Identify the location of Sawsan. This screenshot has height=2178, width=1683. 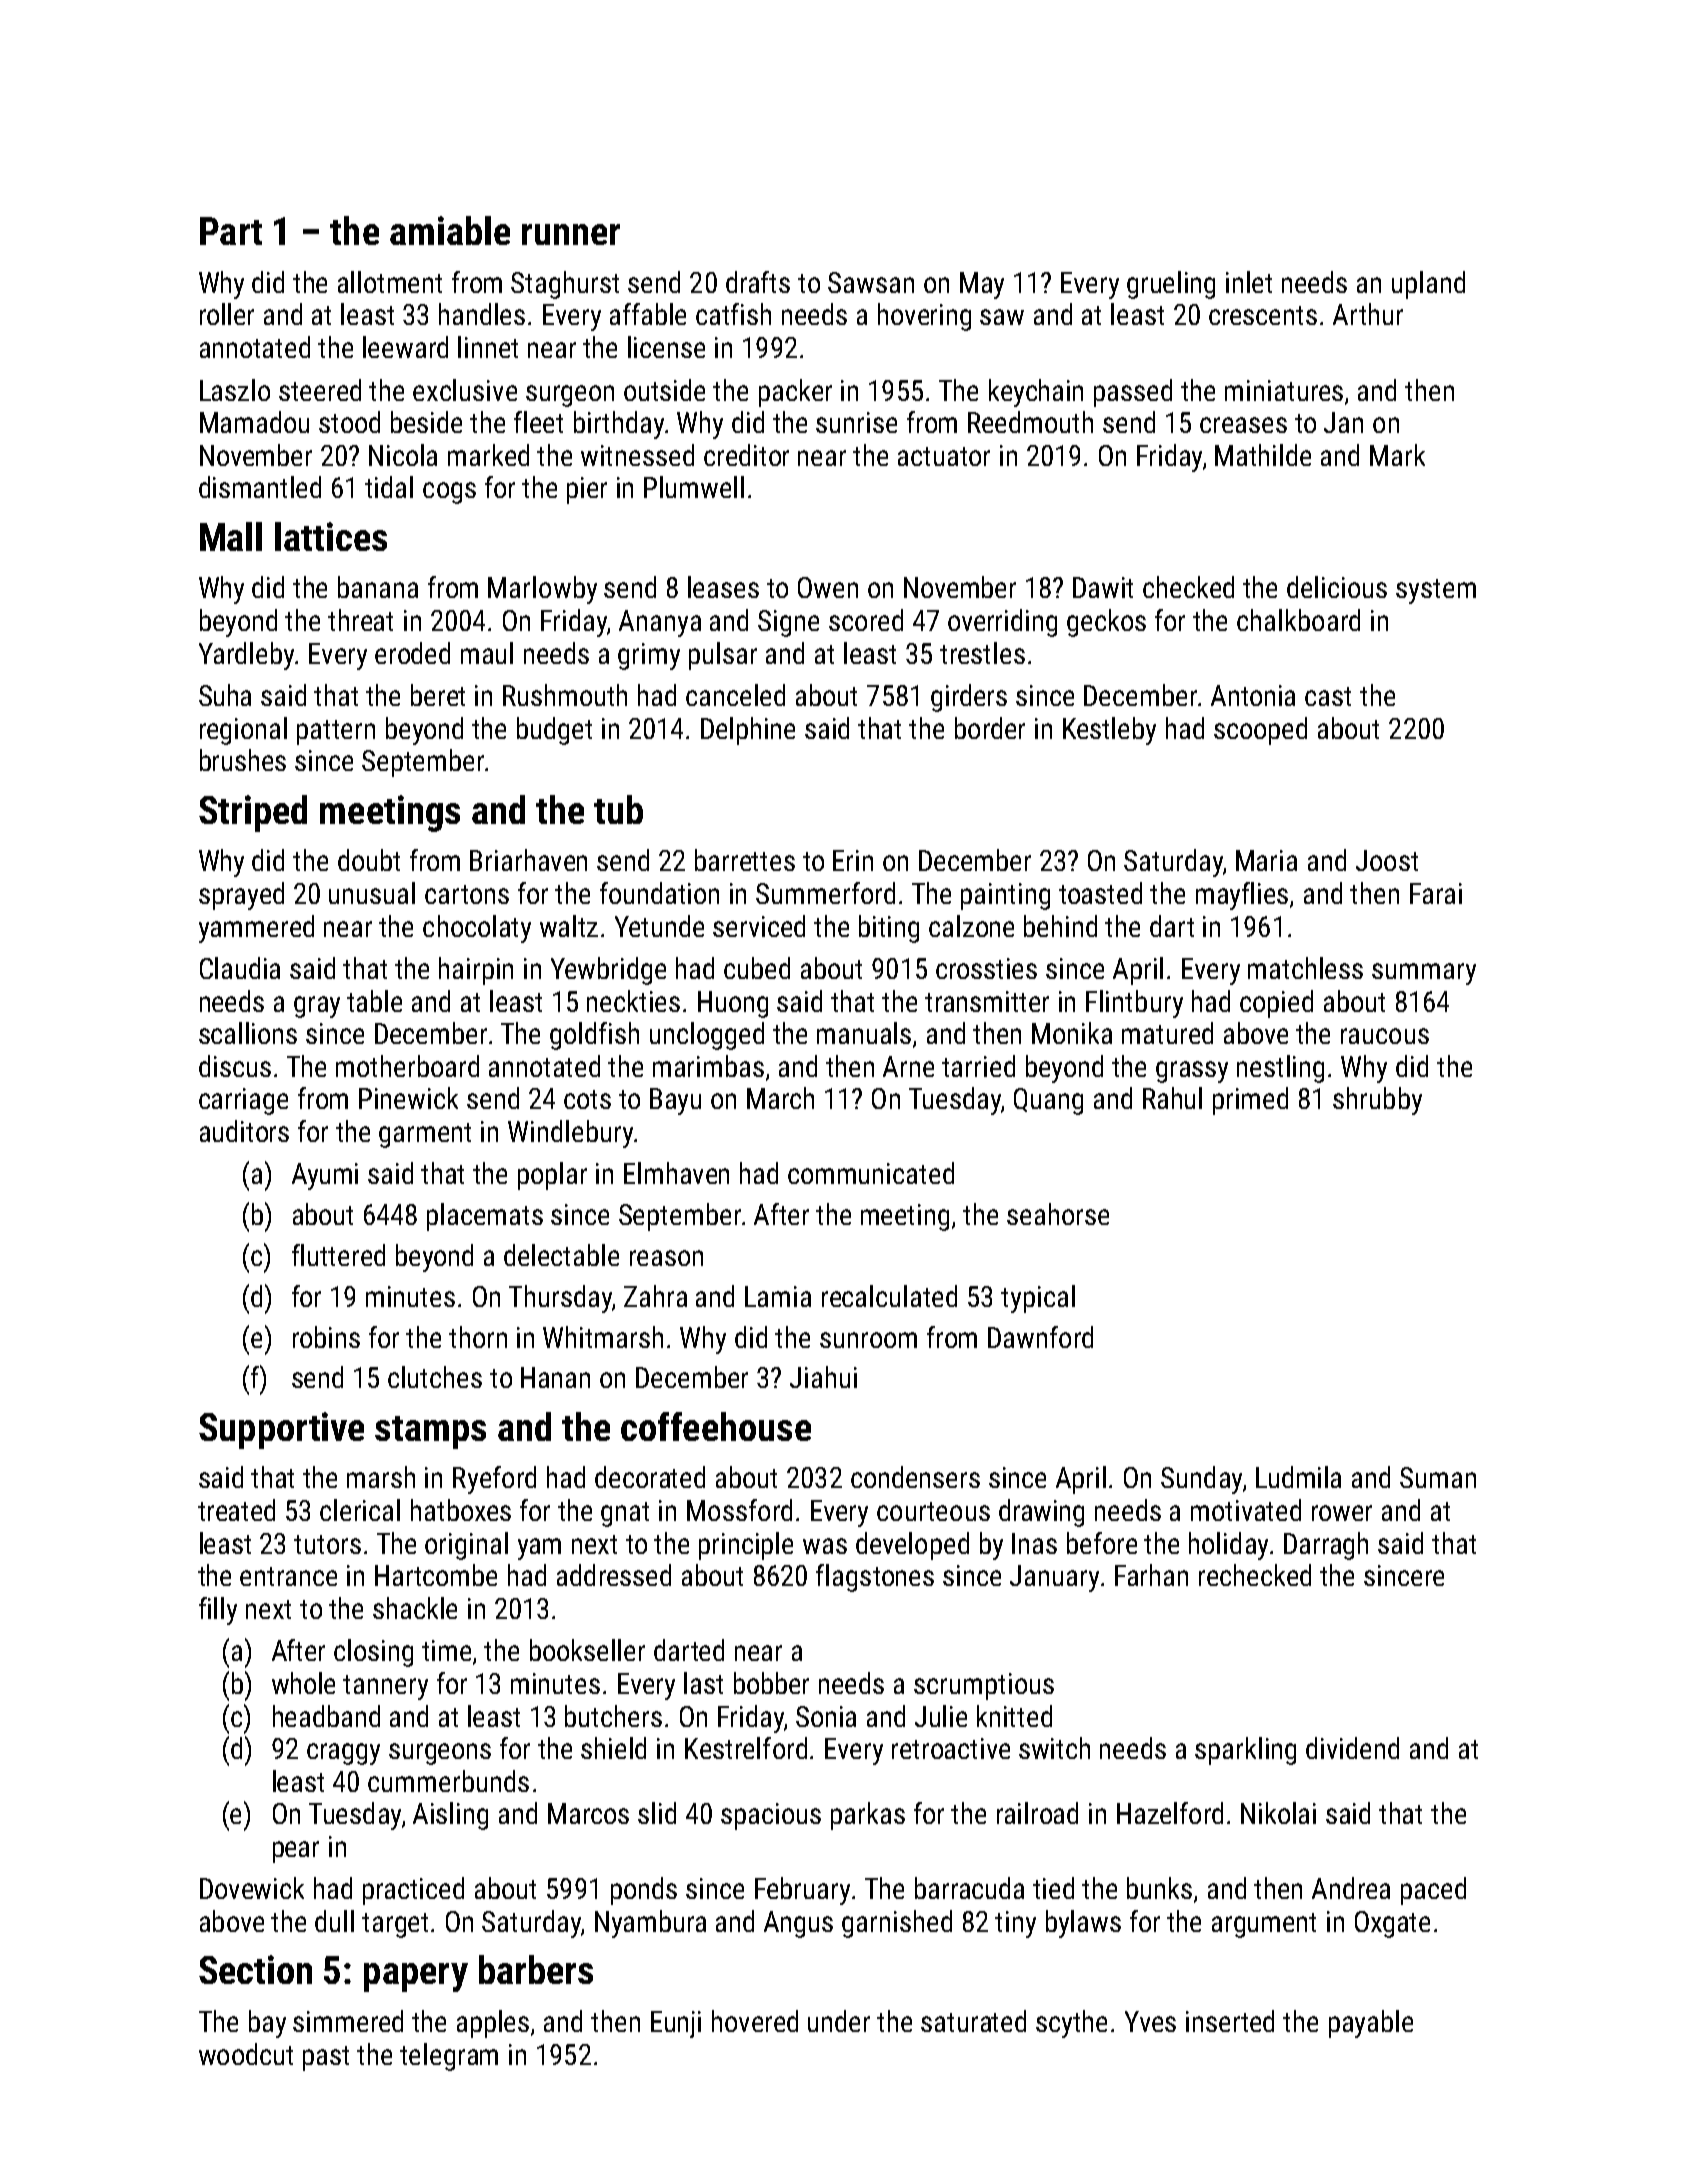
(871, 282).
